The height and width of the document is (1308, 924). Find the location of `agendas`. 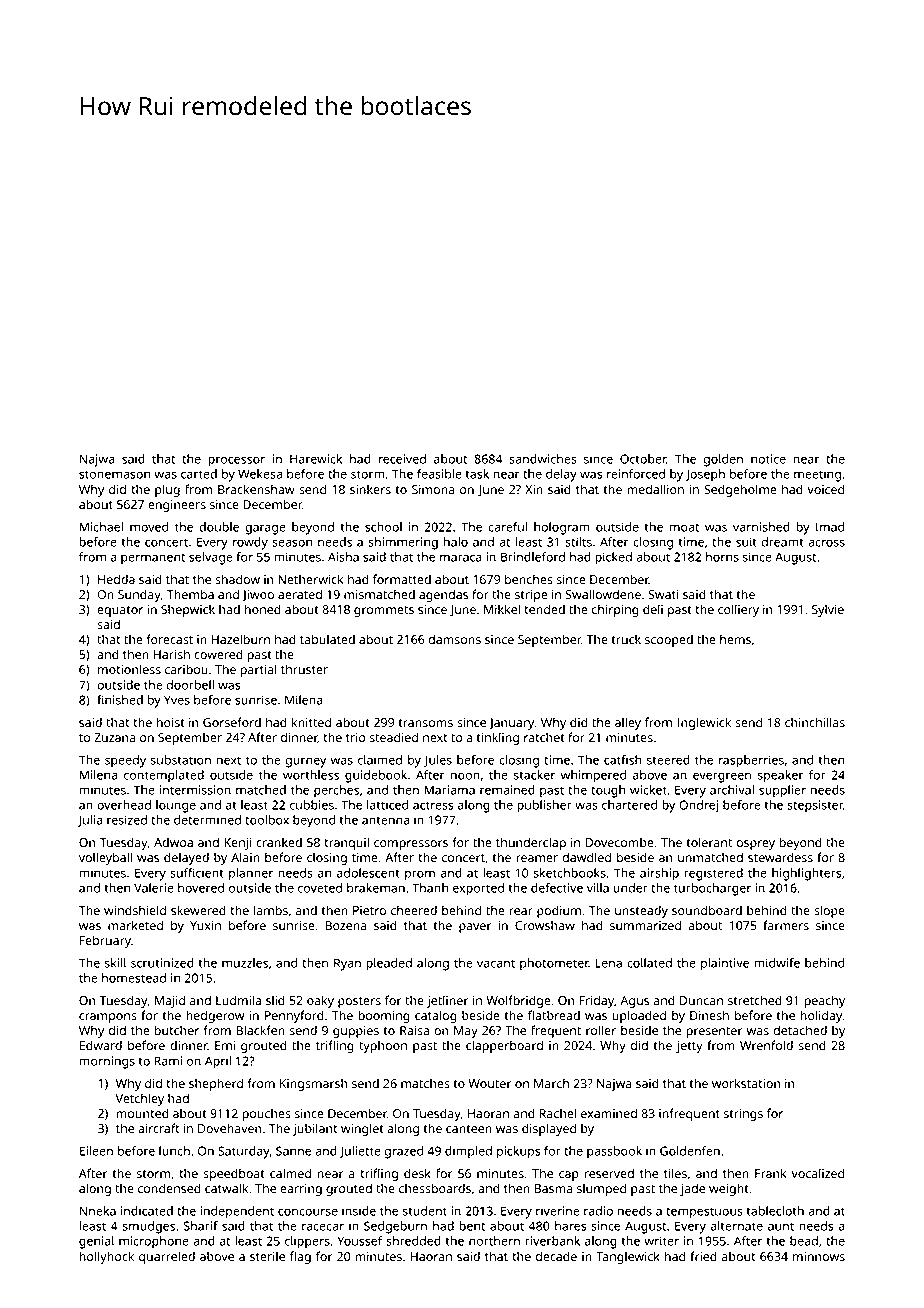

agendas is located at coordinates (443, 595).
